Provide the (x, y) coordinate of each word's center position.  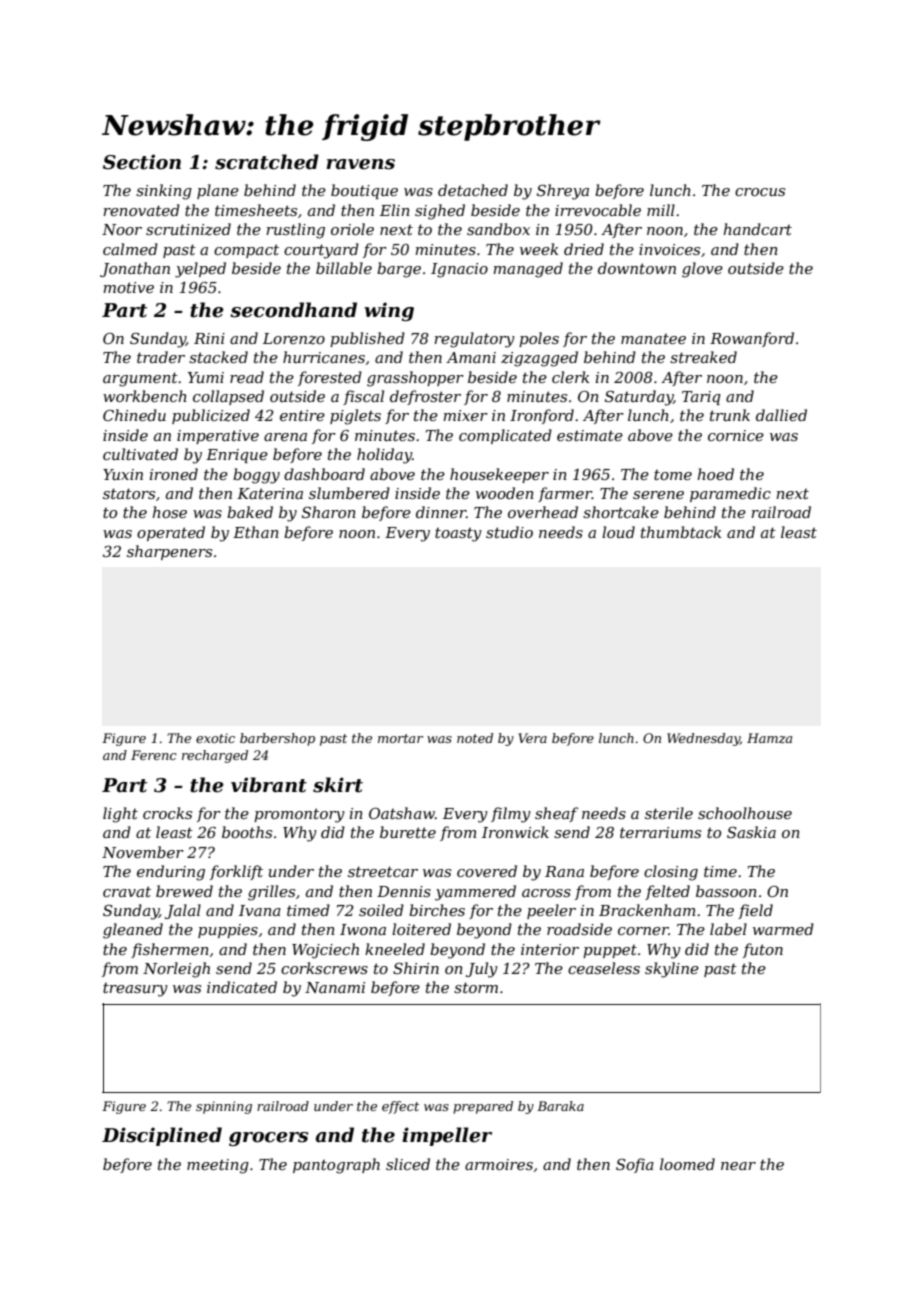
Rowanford (752, 339)
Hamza (769, 738)
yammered (475, 893)
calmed (130, 249)
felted (667, 892)
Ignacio (459, 270)
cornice (736, 435)
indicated (242, 987)
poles (539, 339)
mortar (400, 738)
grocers (268, 1139)
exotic (215, 738)
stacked (218, 357)
